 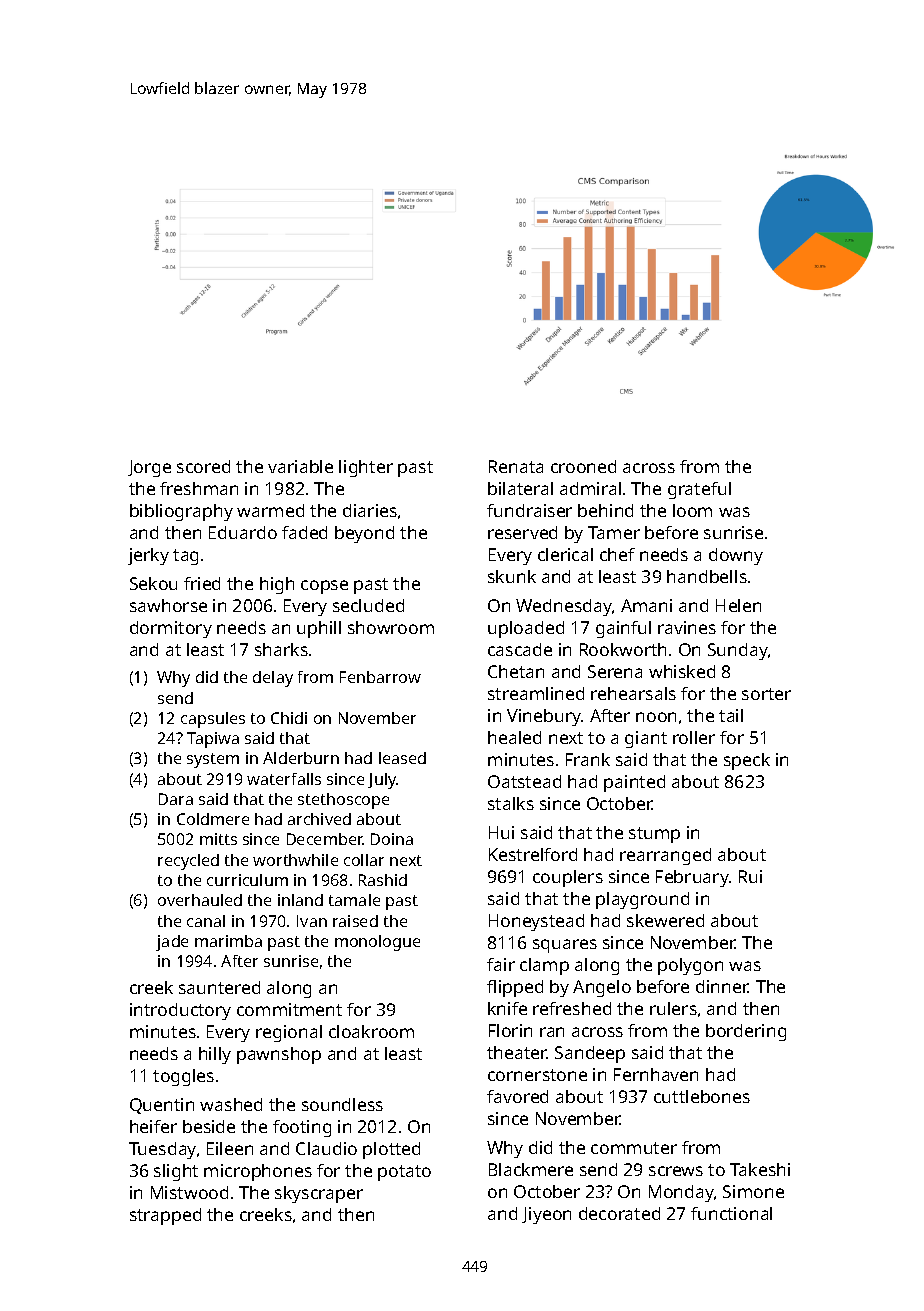 I want to click on overhauled, so click(x=200, y=900).
